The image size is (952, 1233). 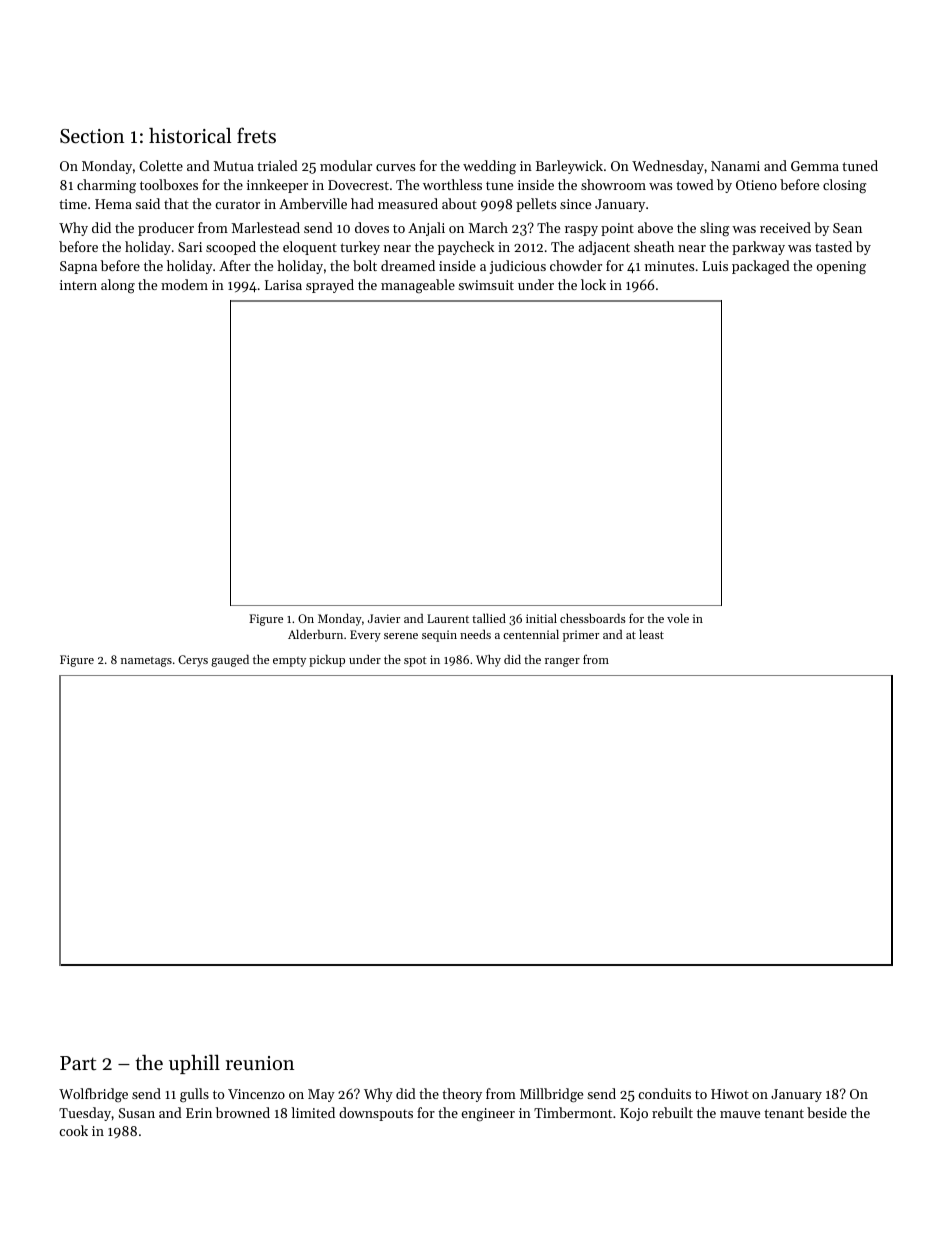 I want to click on spot, so click(x=415, y=661).
